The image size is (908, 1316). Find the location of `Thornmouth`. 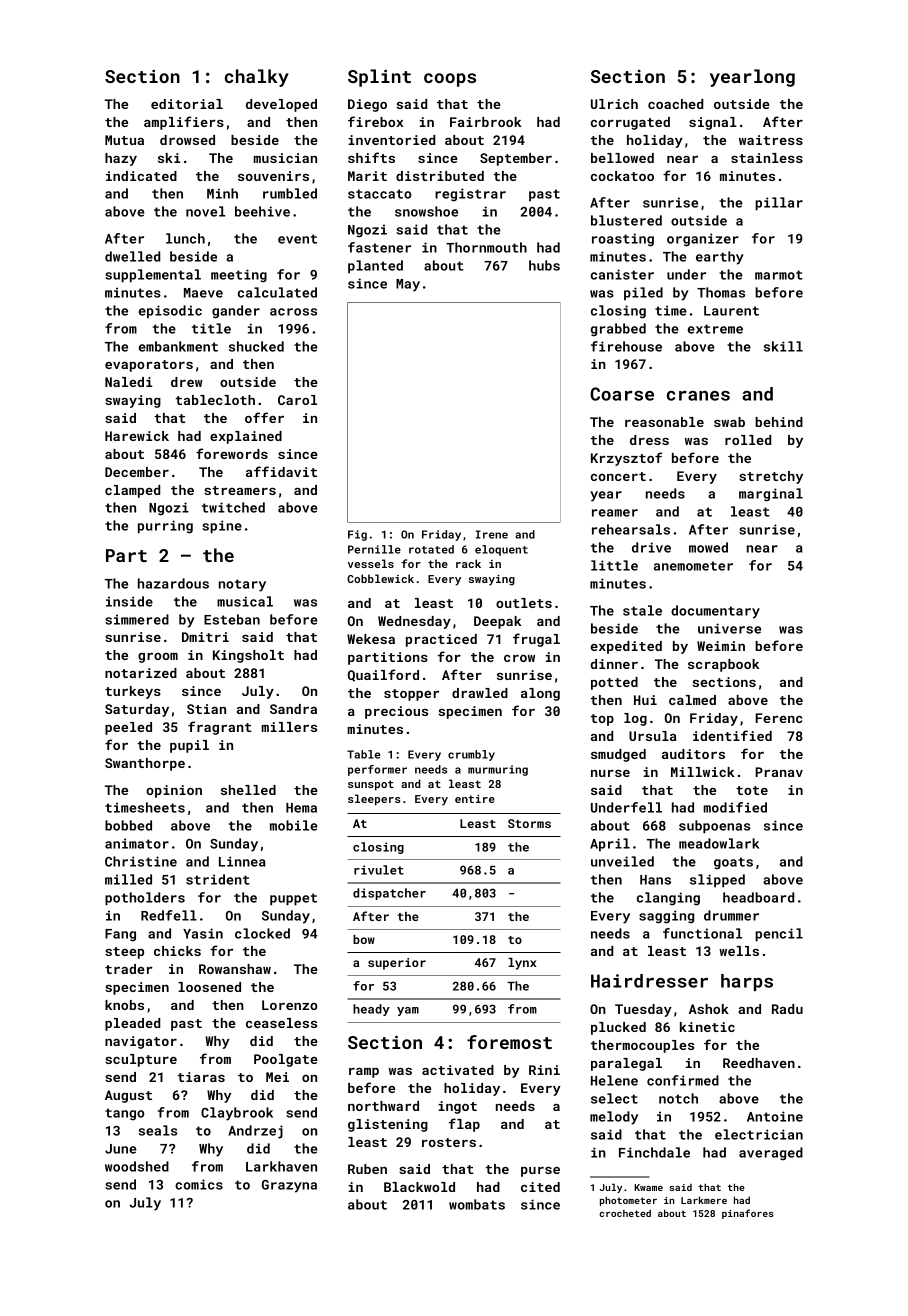

Thornmouth is located at coordinates (486, 247).
